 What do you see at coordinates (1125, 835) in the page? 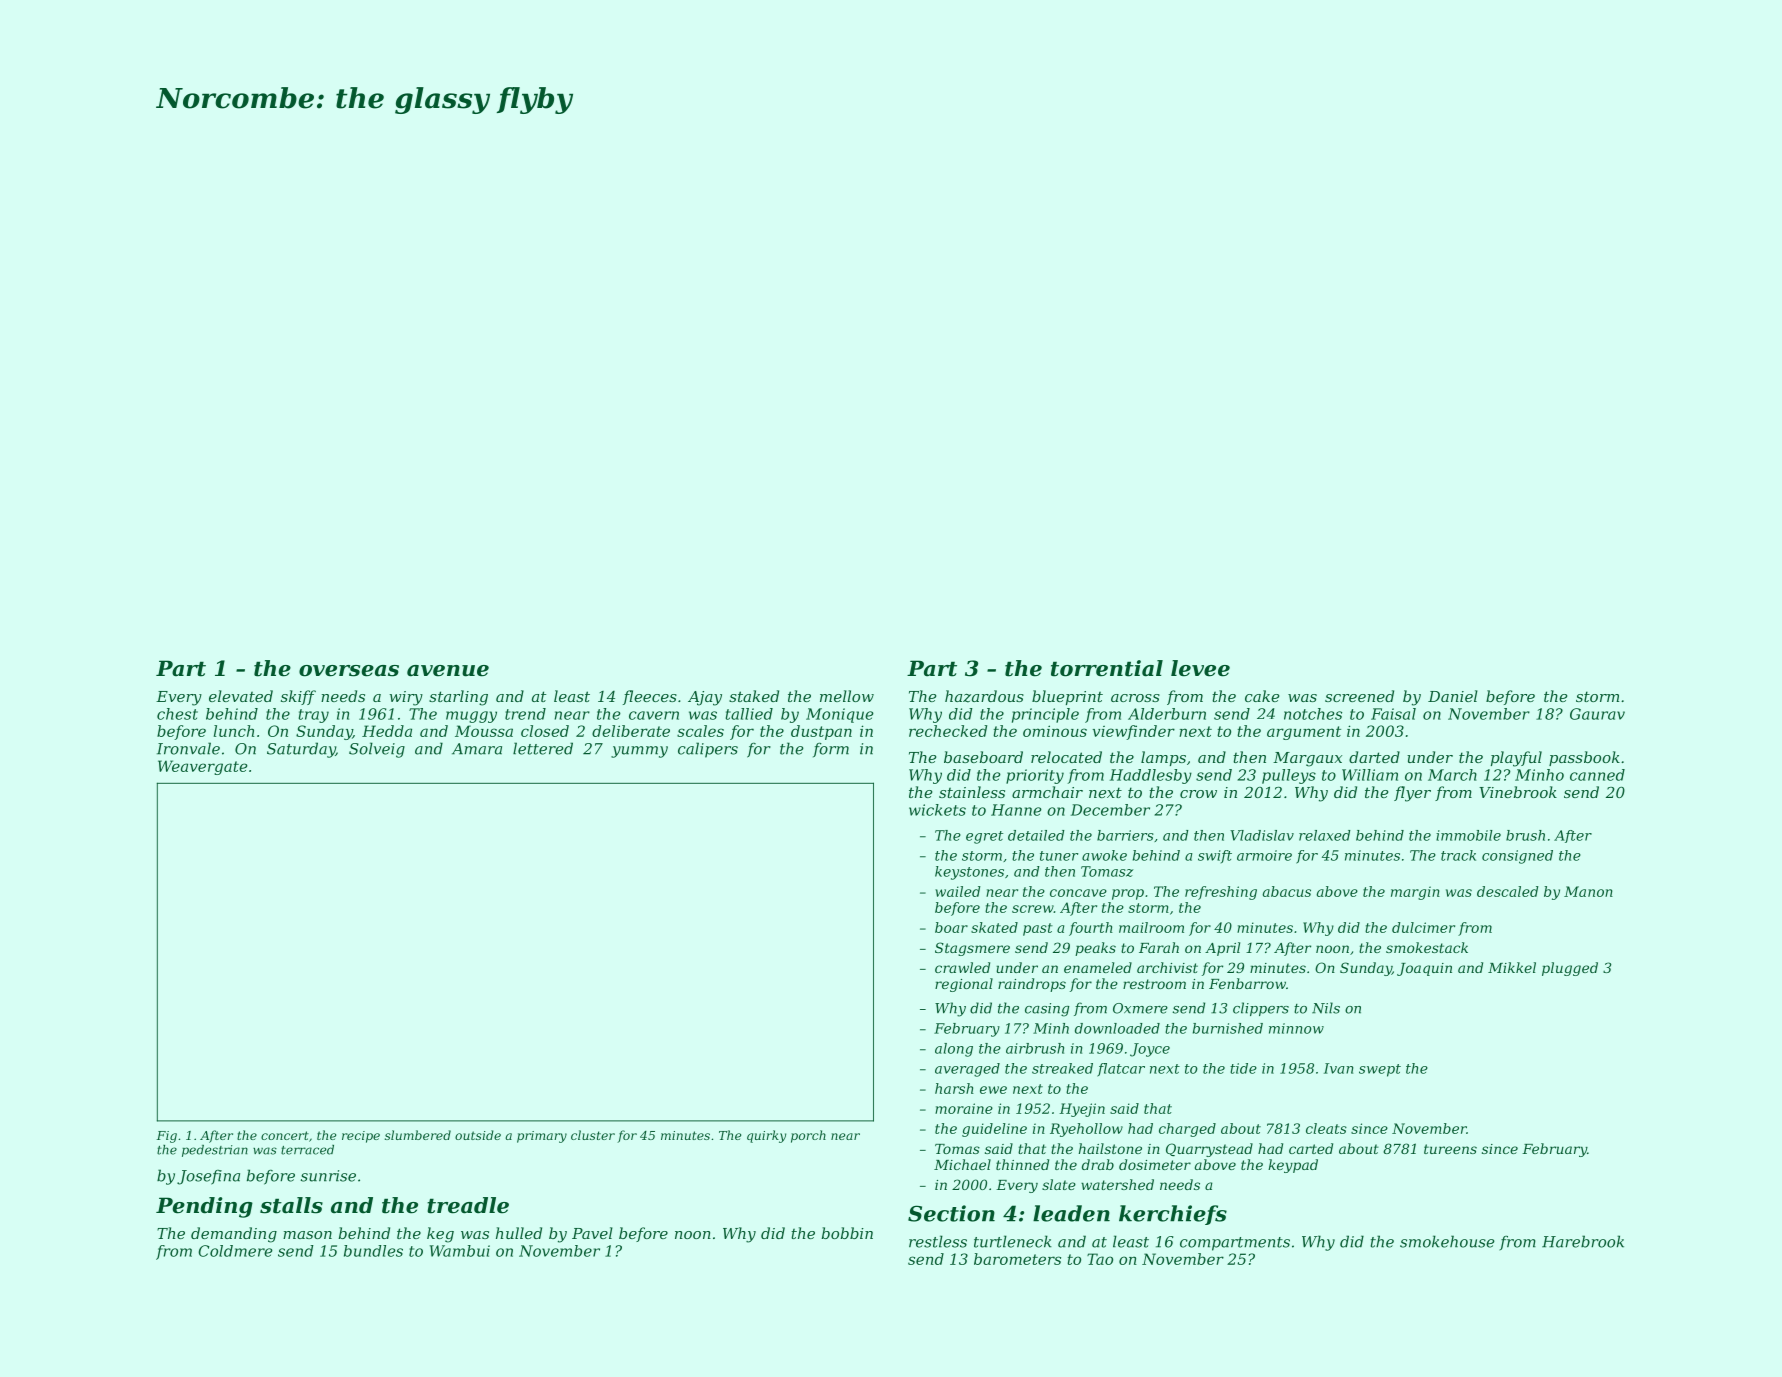
I see `barriers` at bounding box center [1125, 835].
